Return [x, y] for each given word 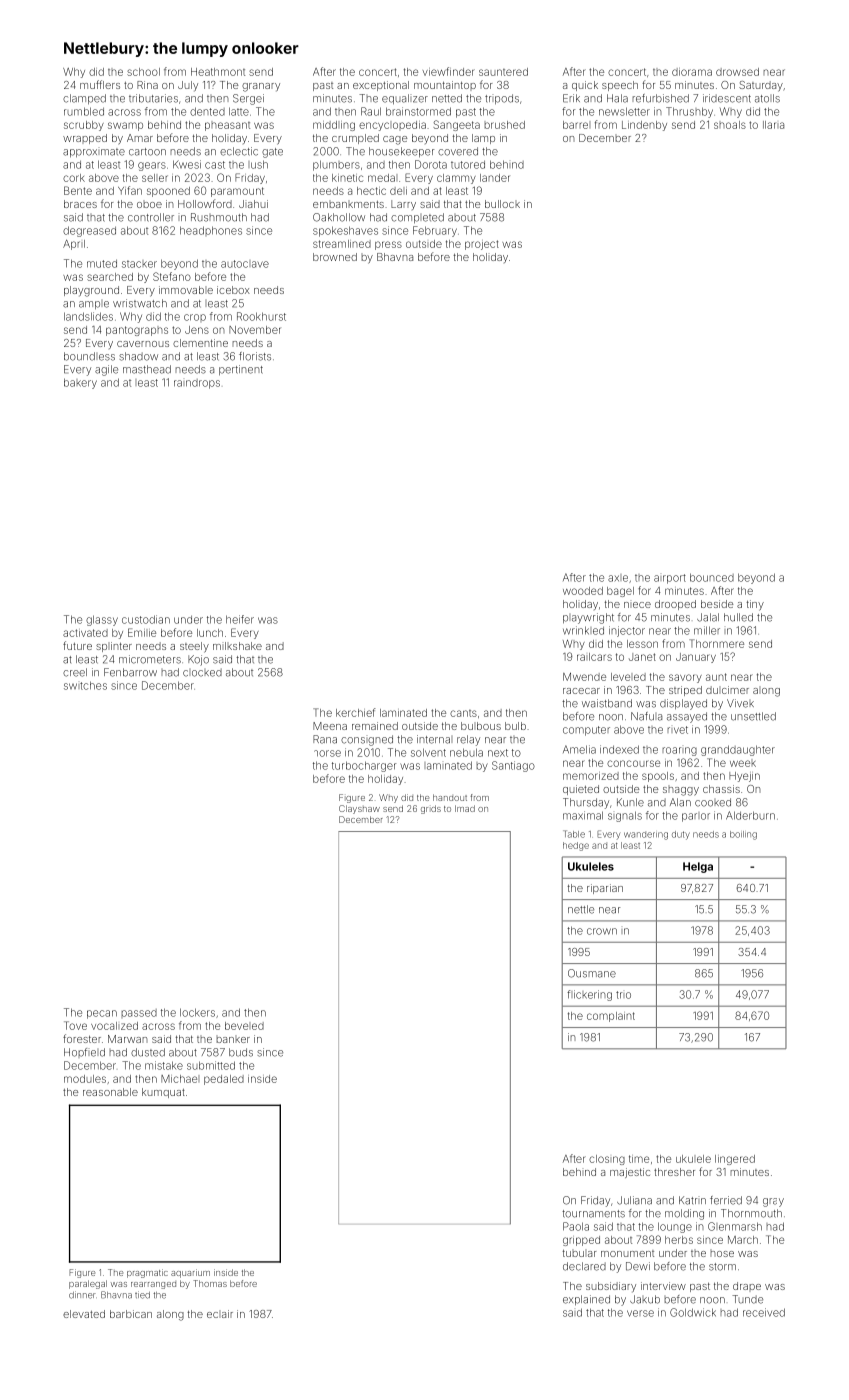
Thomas [210, 1283]
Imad [465, 808]
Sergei [248, 99]
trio [623, 995]
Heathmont [218, 72]
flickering [589, 995]
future [77, 645]
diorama [692, 72]
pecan [102, 1014]
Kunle [630, 802]
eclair [220, 1314]
